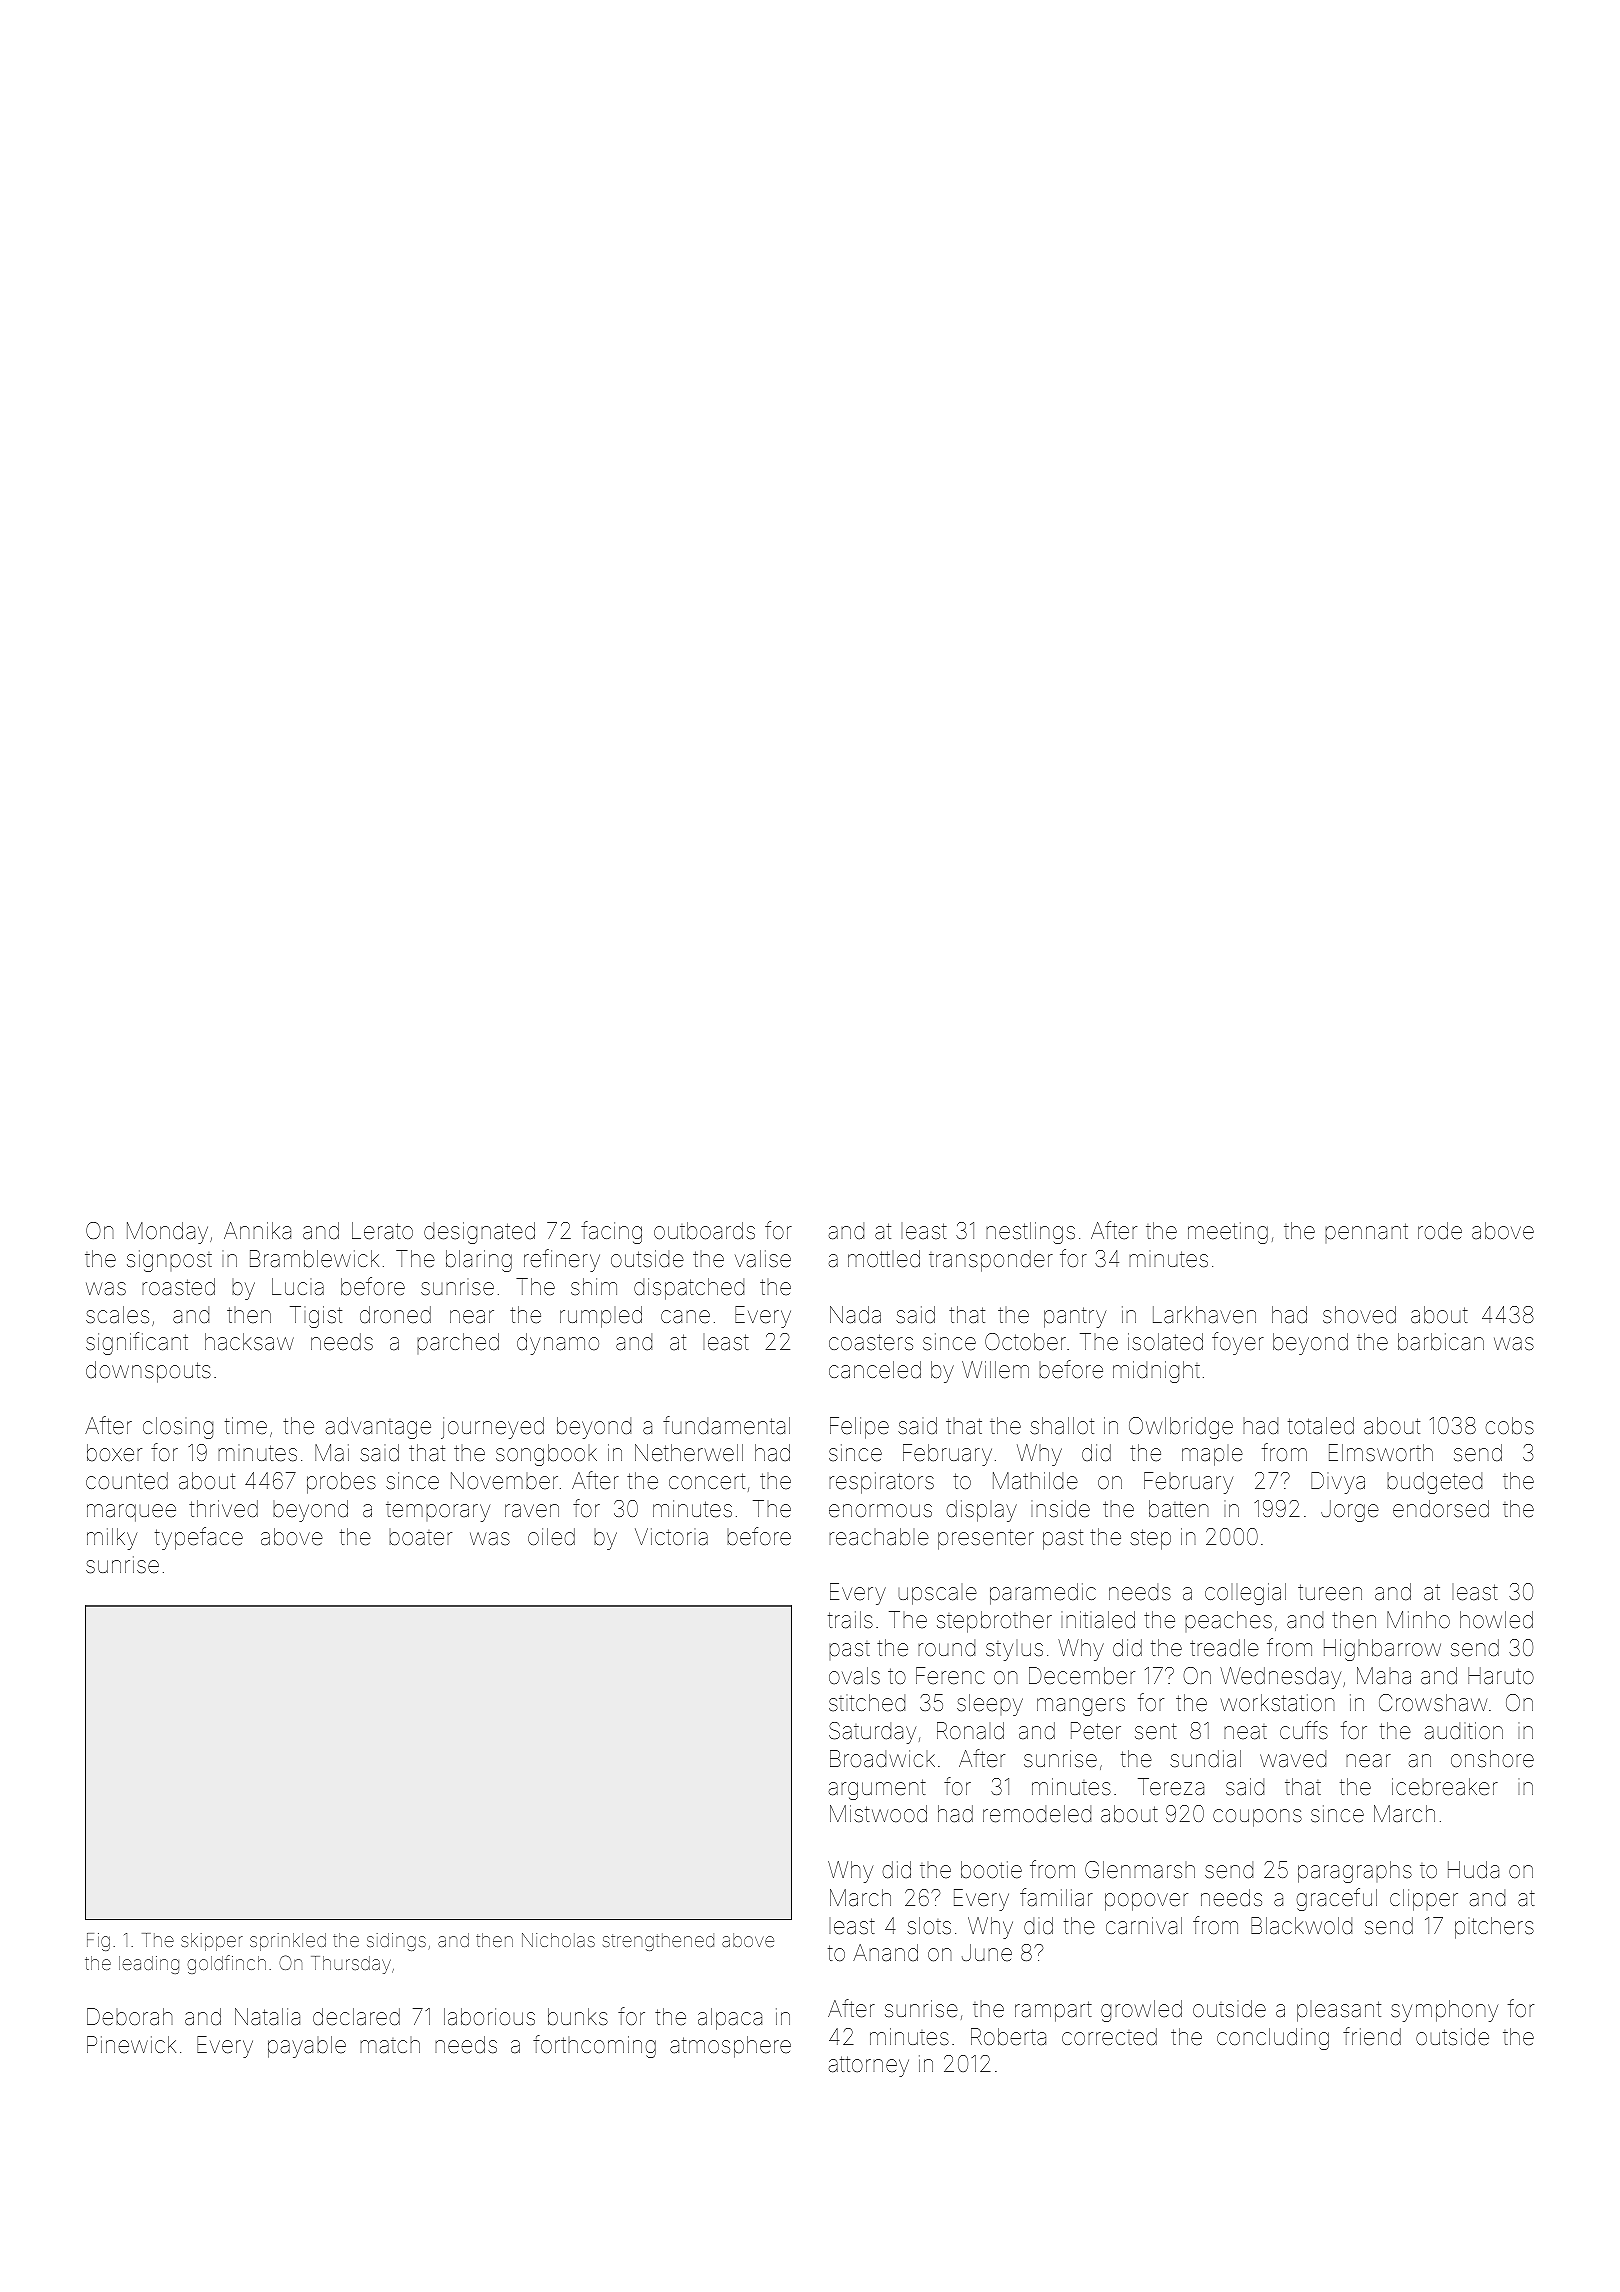 The height and width of the image is (2292, 1620). What do you see at coordinates (1440, 1230) in the image?
I see `rode` at bounding box center [1440, 1230].
